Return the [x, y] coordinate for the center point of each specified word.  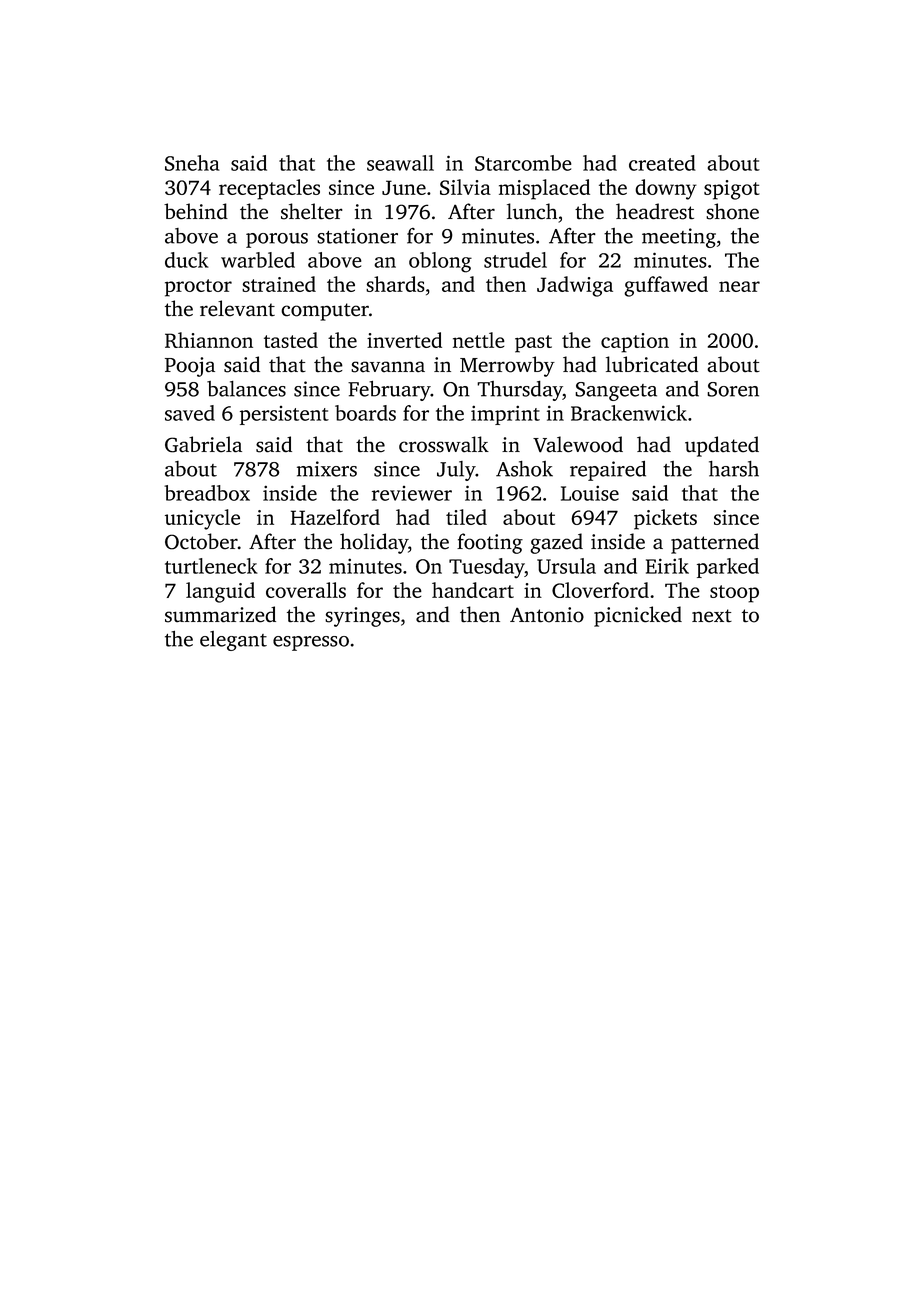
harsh [734, 469]
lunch [532, 211]
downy [666, 189]
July [456, 471]
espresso [311, 643]
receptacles [269, 189]
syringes [362, 617]
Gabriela [203, 444]
